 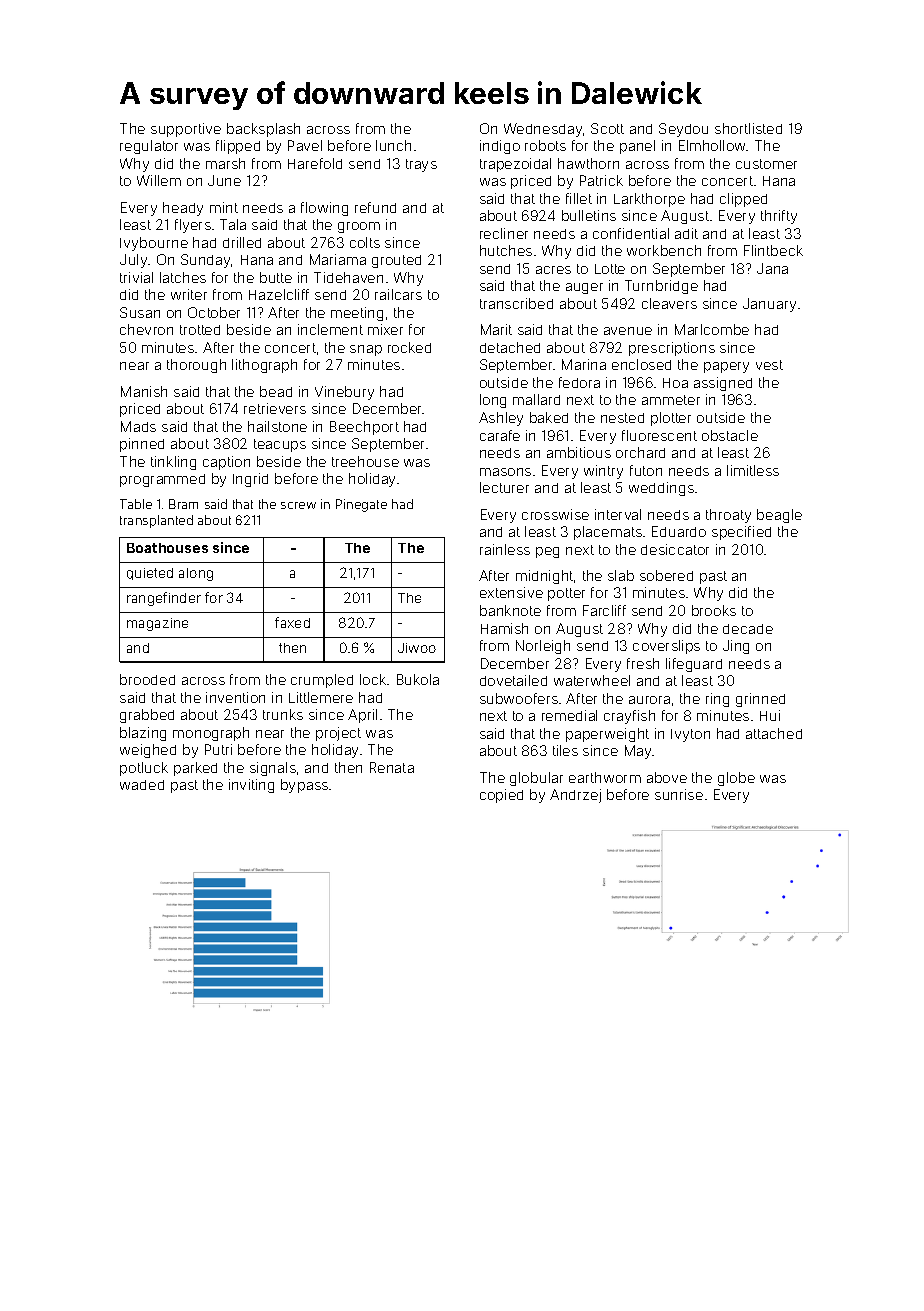 What do you see at coordinates (753, 470) in the screenshot?
I see `limitless` at bounding box center [753, 470].
